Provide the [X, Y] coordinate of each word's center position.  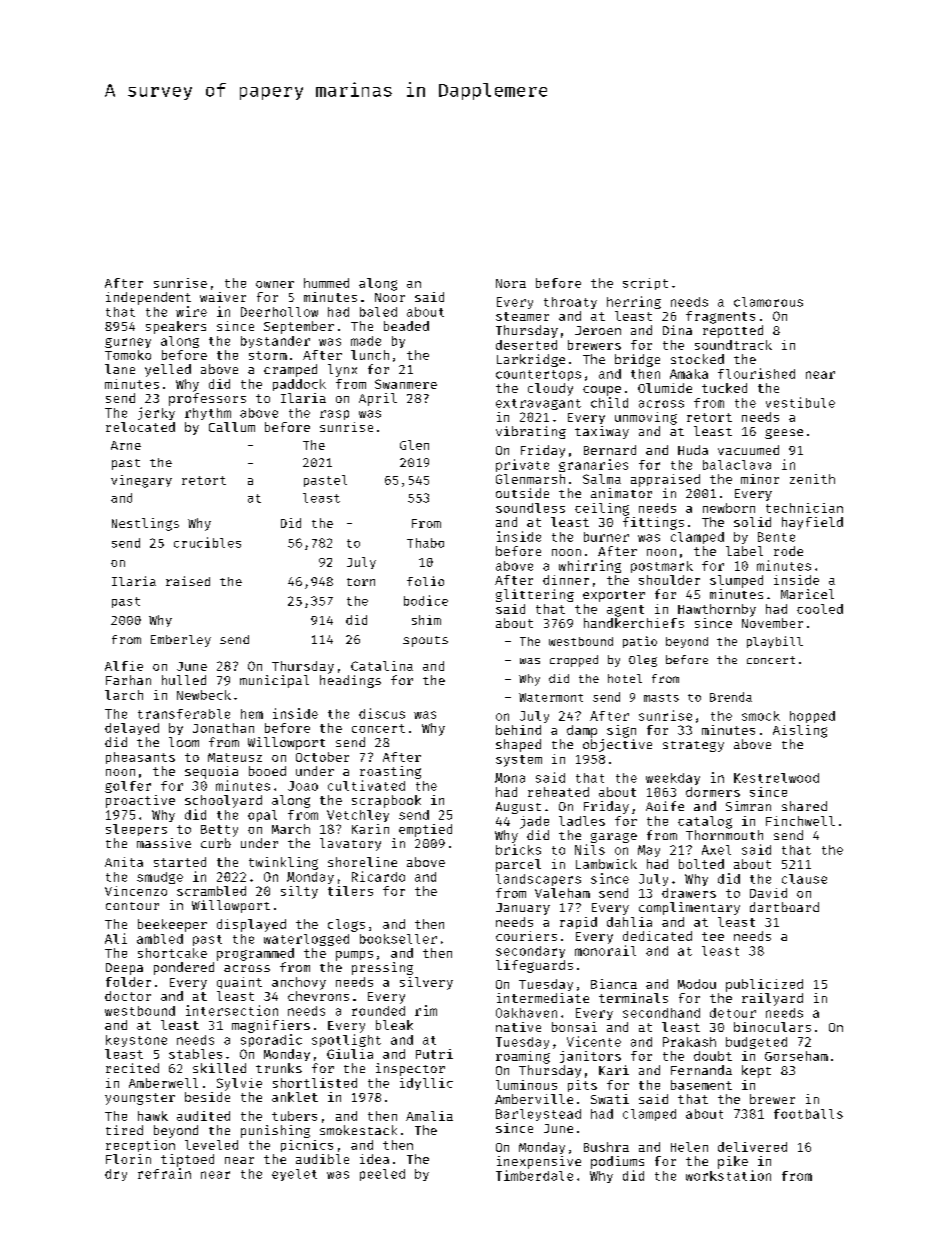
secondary [530, 952]
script [645, 284]
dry [116, 1175]
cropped [574, 661]
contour [132, 906]
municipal [274, 681]
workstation [728, 1175]
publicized [764, 985]
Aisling [800, 731]
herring [634, 302]
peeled [382, 1175]
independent [148, 298]
